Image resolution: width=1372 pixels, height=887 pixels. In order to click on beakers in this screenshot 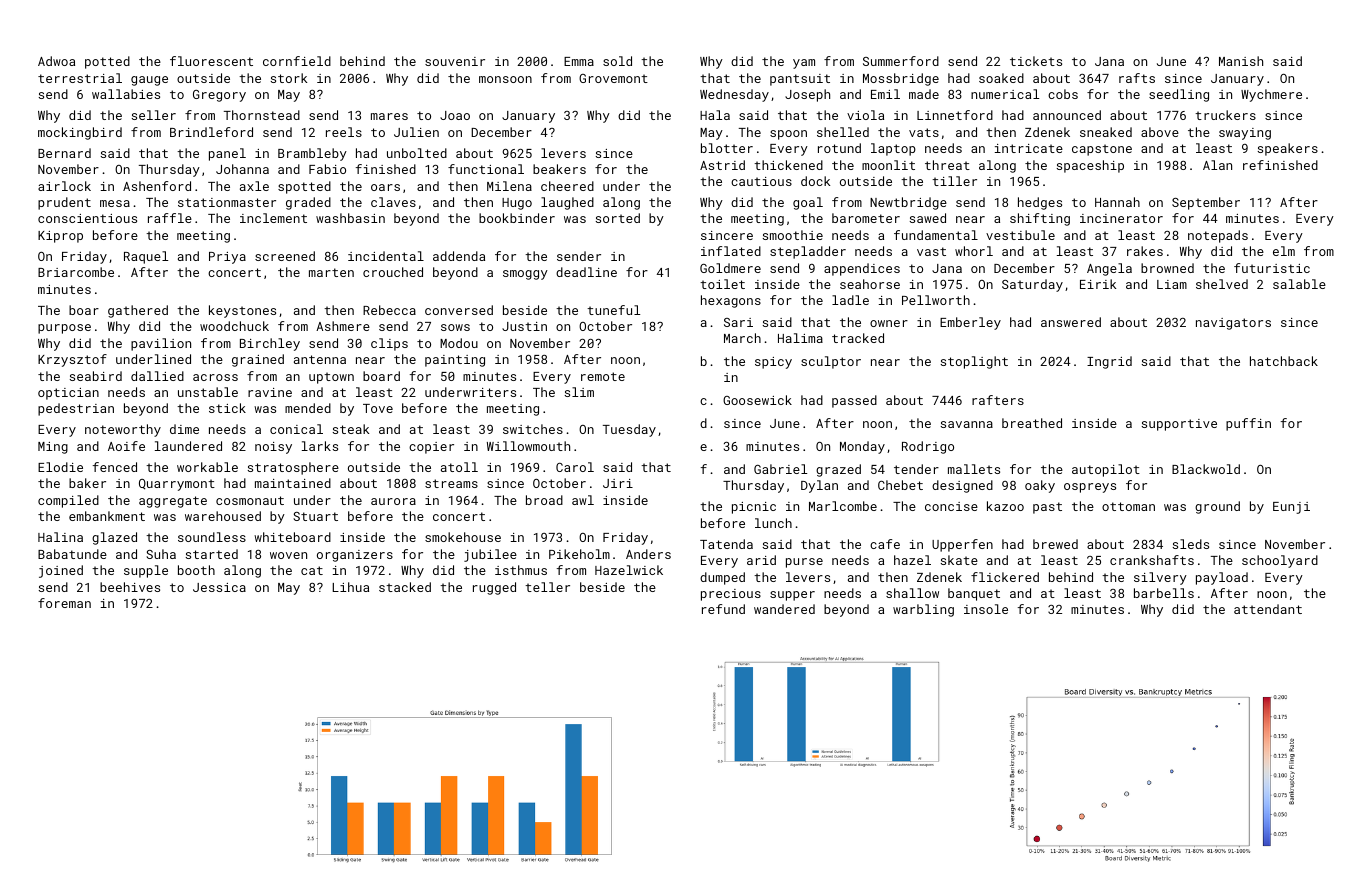, I will do `click(559, 169)`.
